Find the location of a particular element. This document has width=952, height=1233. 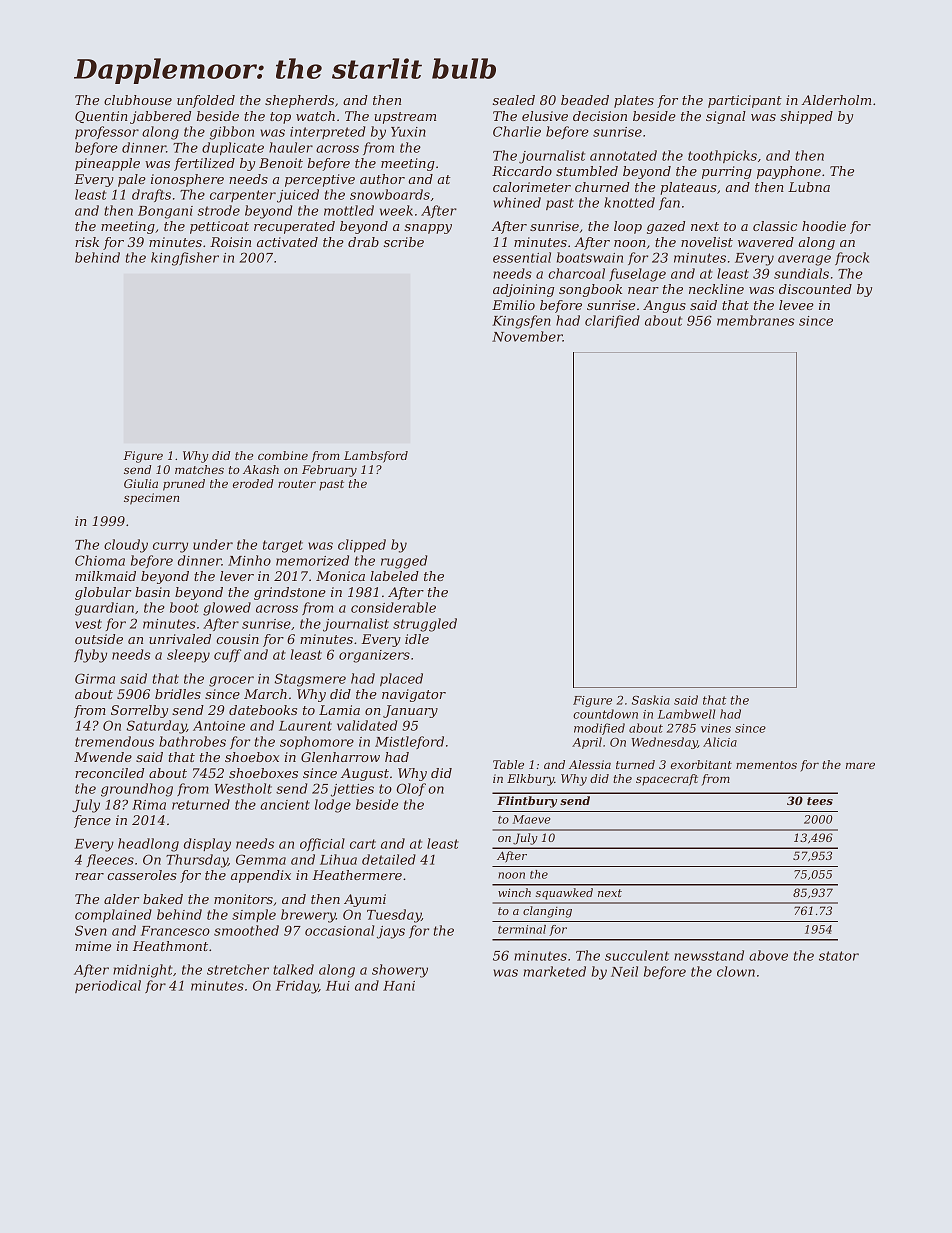

April is located at coordinates (587, 743).
